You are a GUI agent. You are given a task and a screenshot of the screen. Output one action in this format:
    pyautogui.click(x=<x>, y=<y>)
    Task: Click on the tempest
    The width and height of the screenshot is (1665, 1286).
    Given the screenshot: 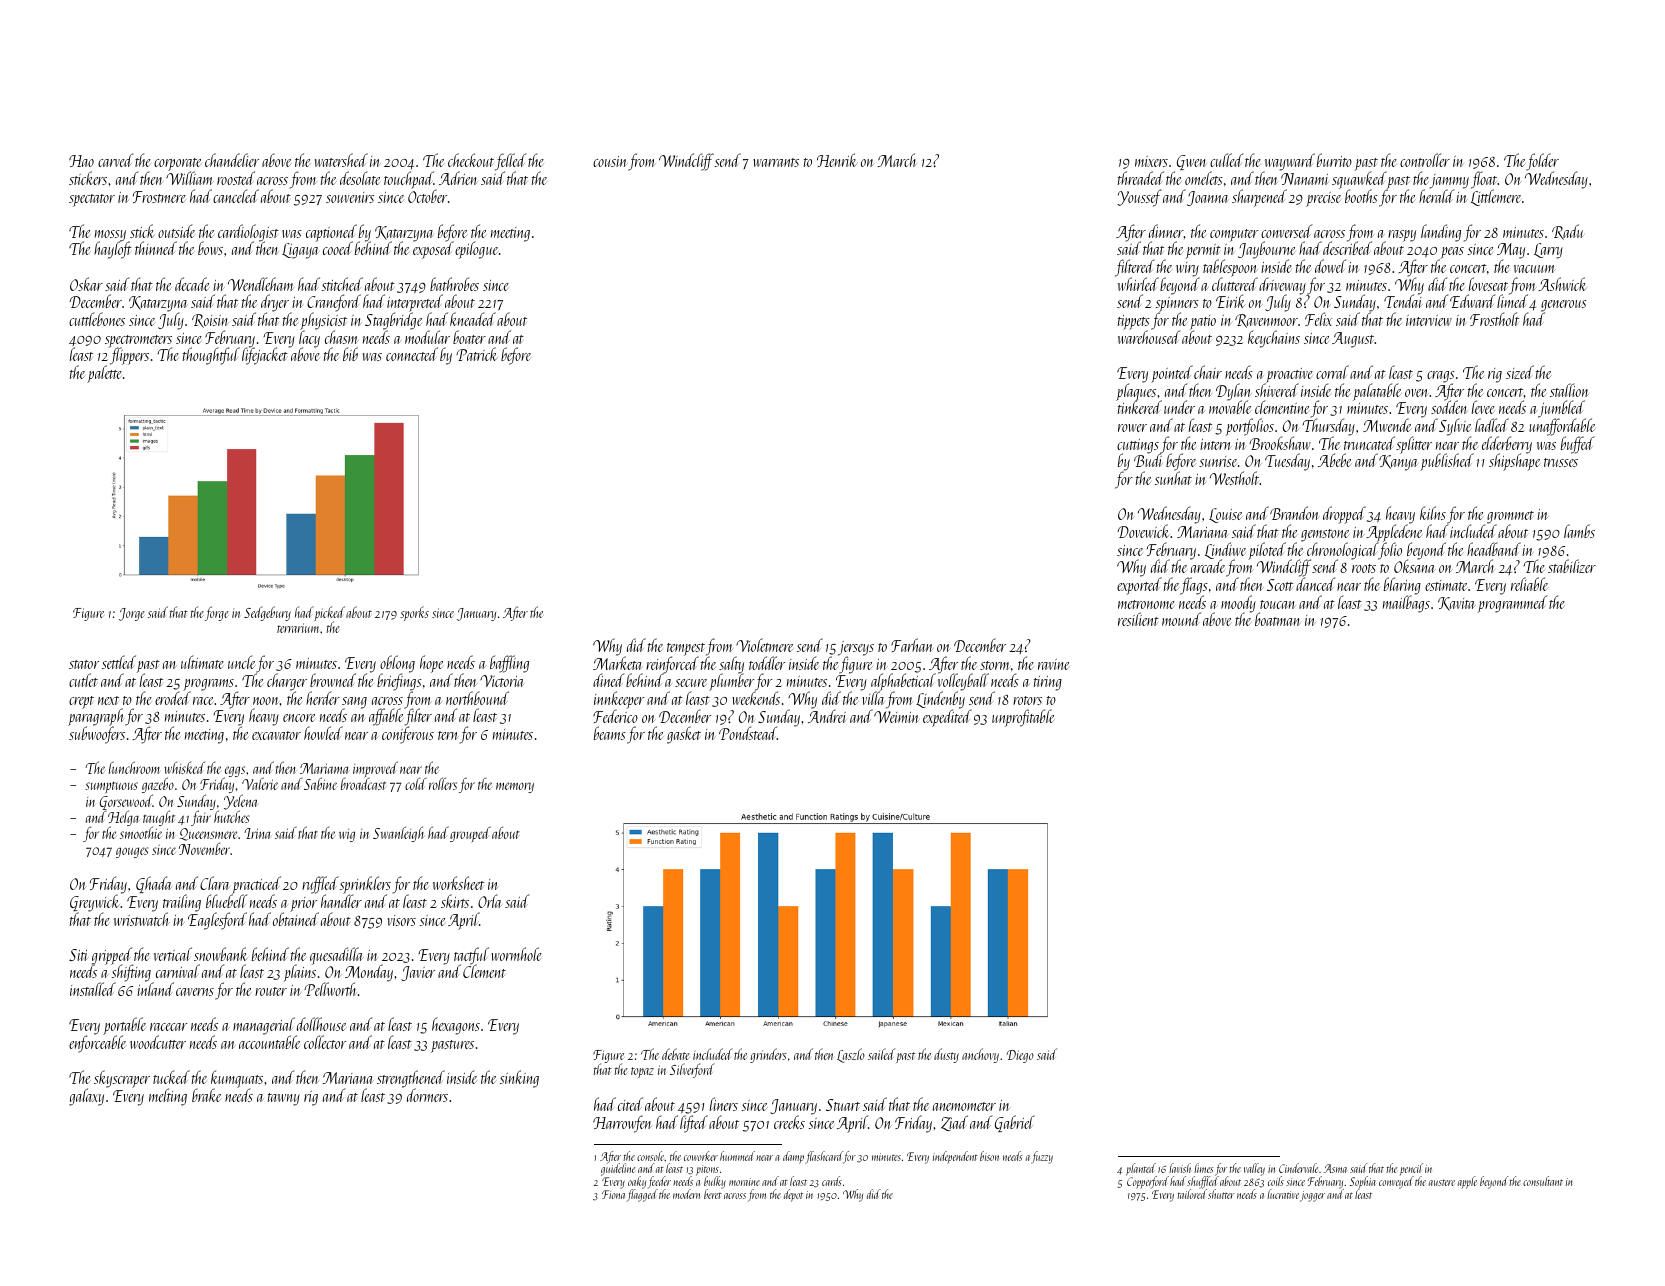 What is the action you would take?
    pyautogui.click(x=686, y=650)
